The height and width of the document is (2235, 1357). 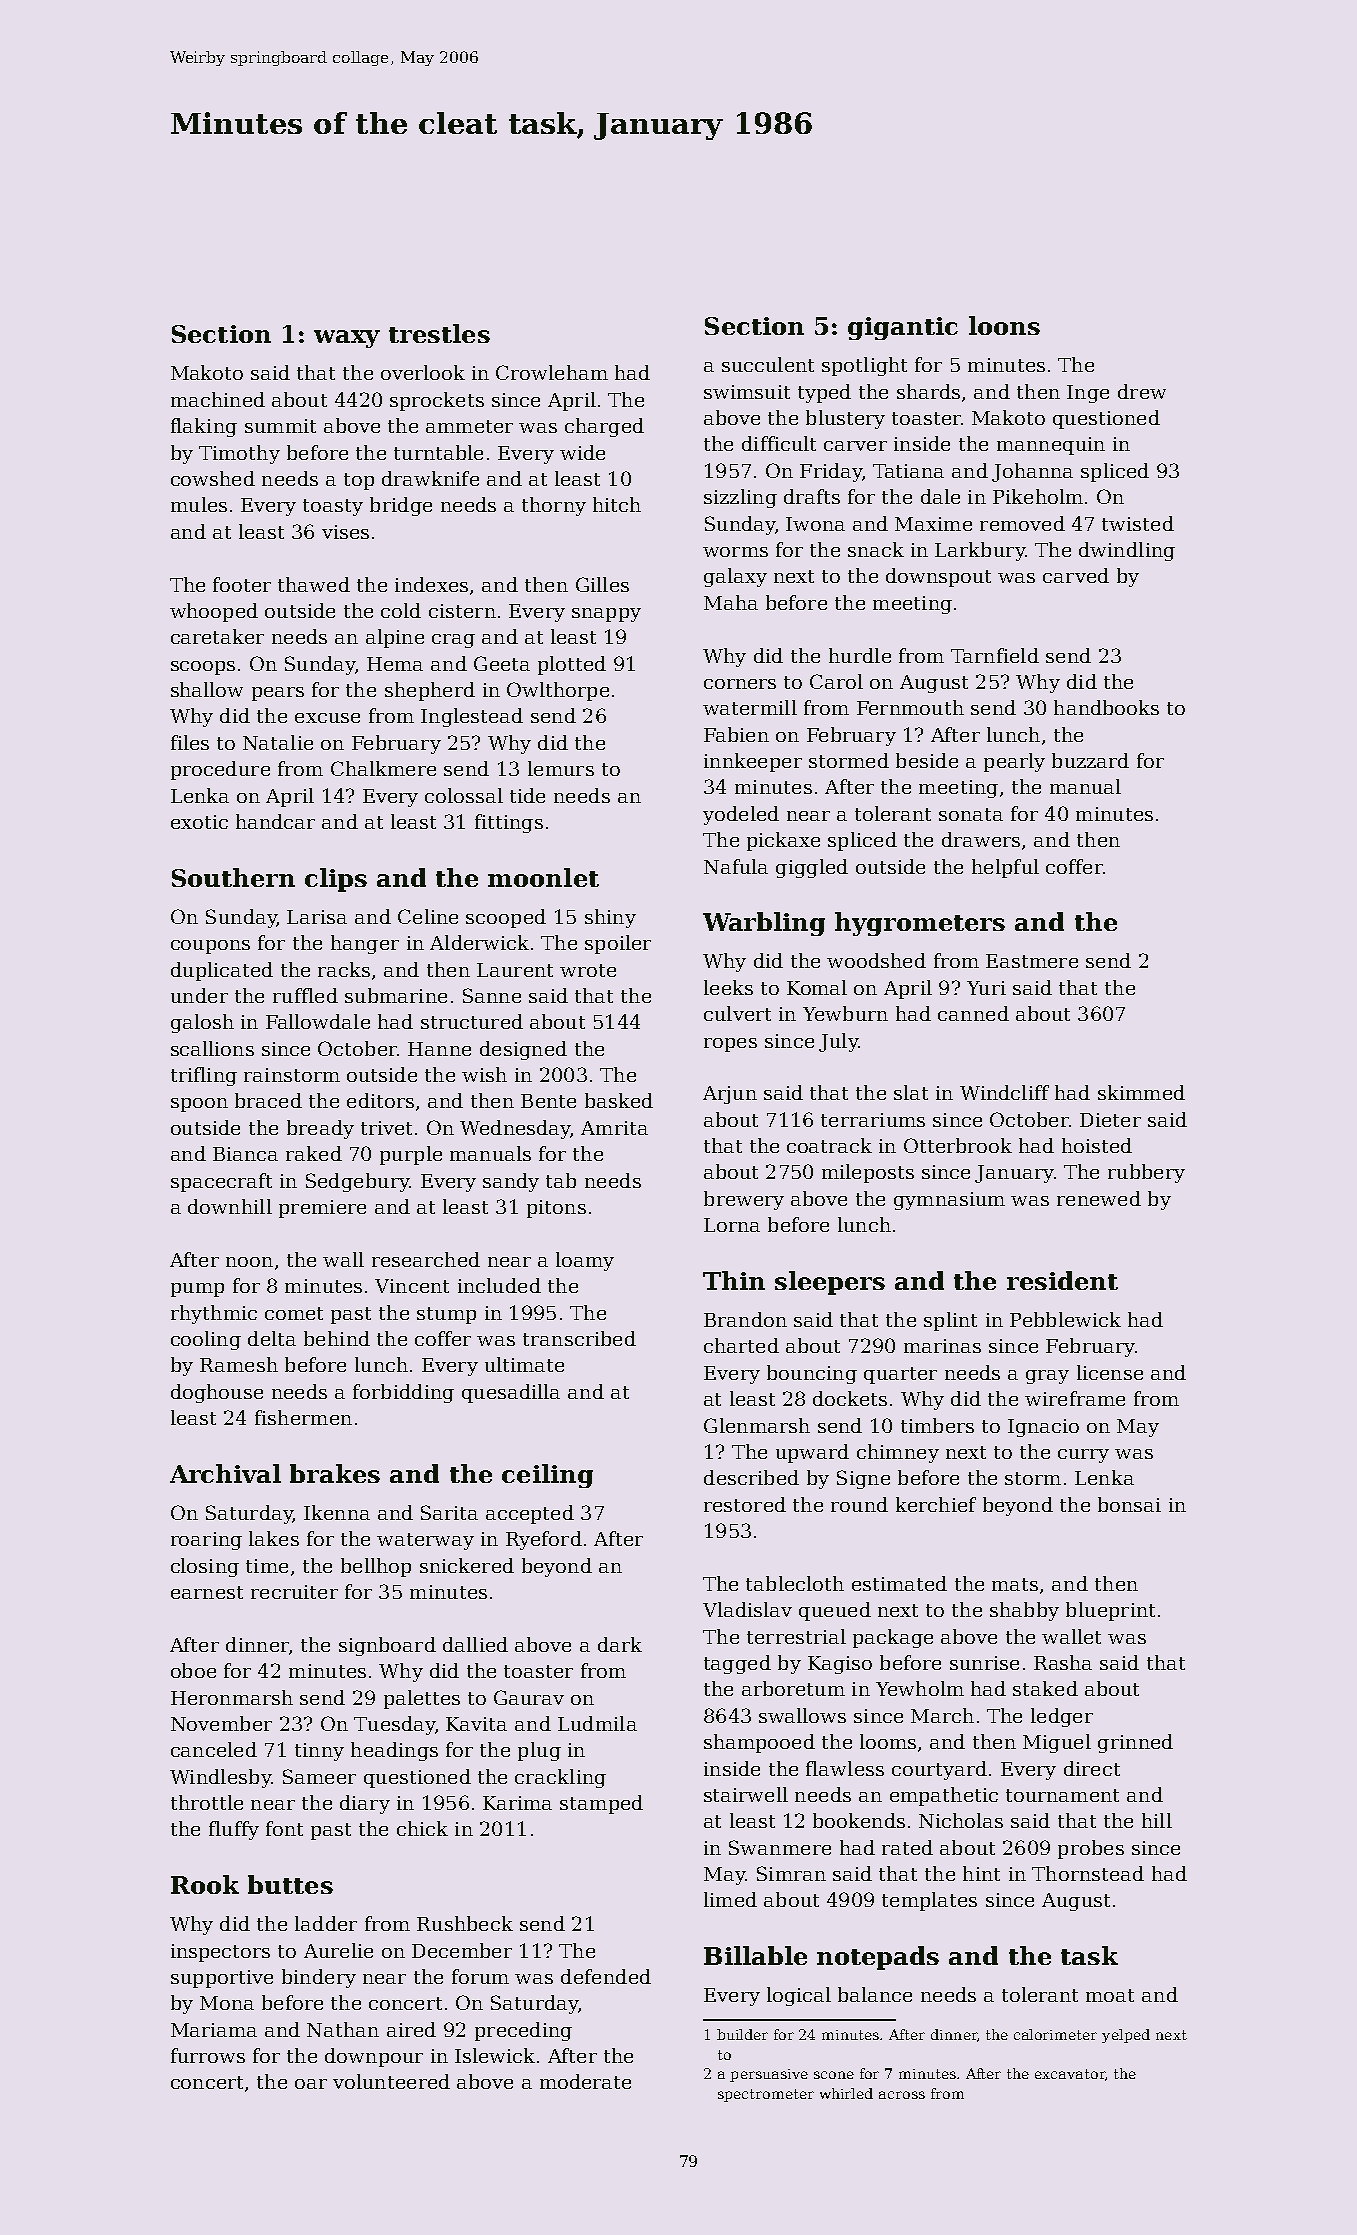 What do you see at coordinates (740, 684) in the document?
I see `corners` at bounding box center [740, 684].
